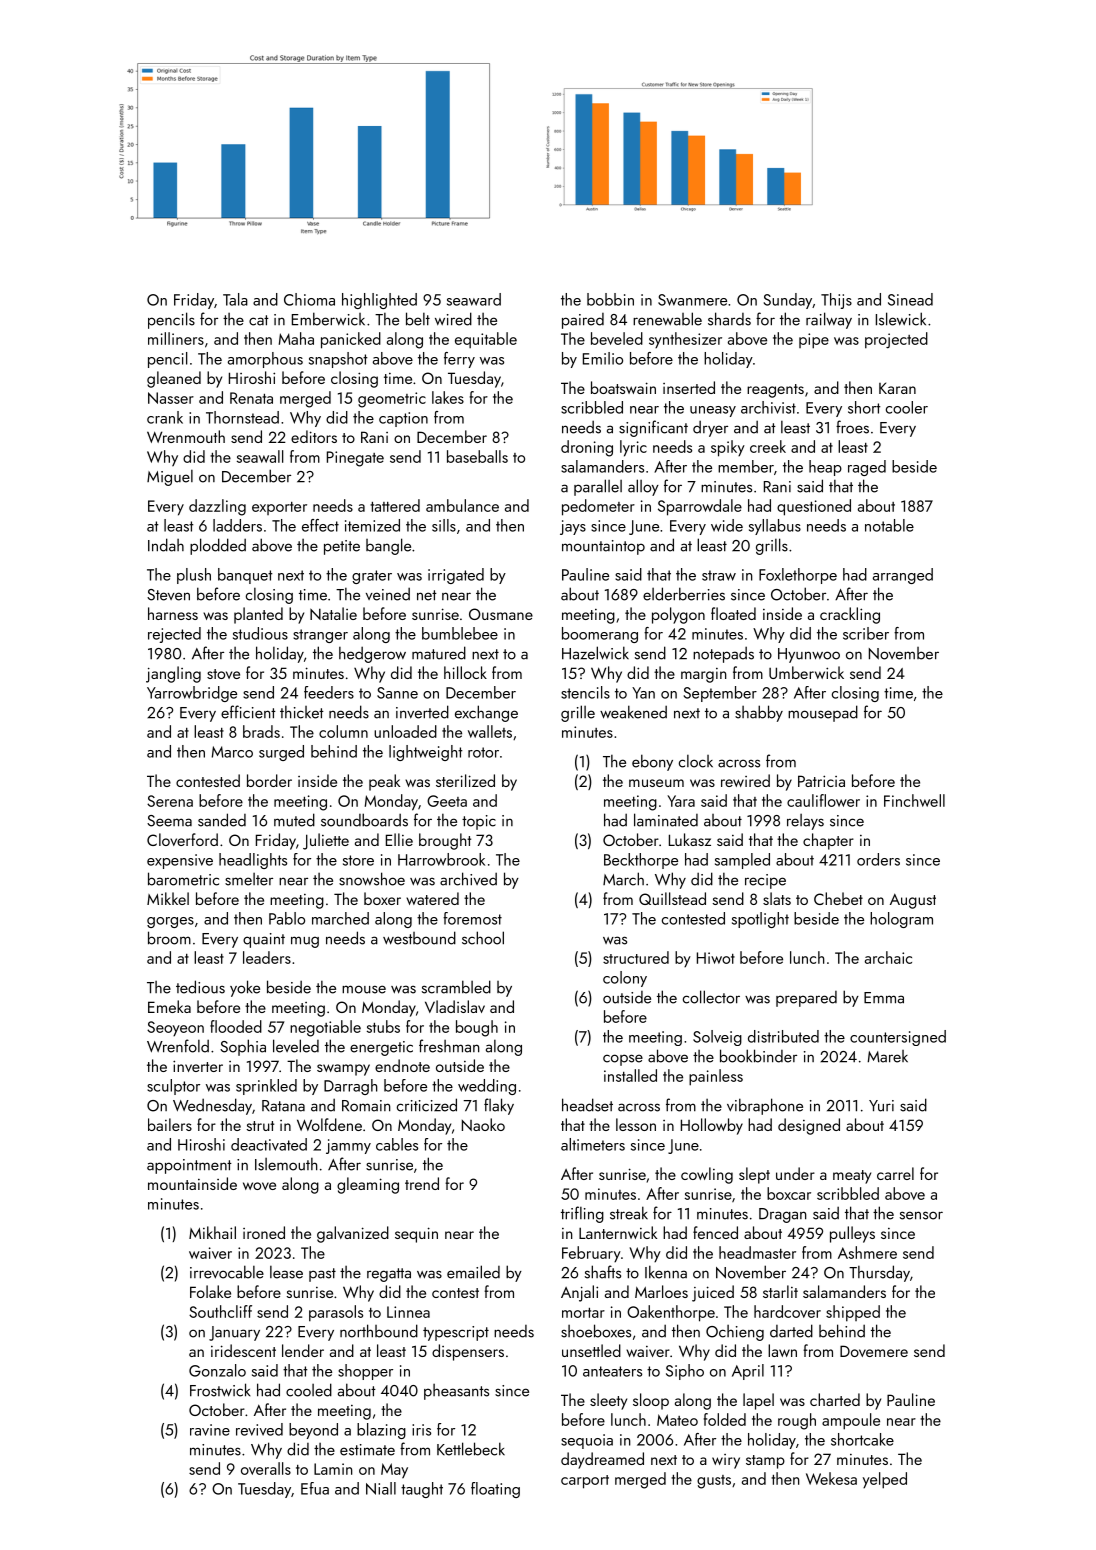 The height and width of the screenshot is (1550, 1096). I want to click on emailed, so click(473, 1272).
